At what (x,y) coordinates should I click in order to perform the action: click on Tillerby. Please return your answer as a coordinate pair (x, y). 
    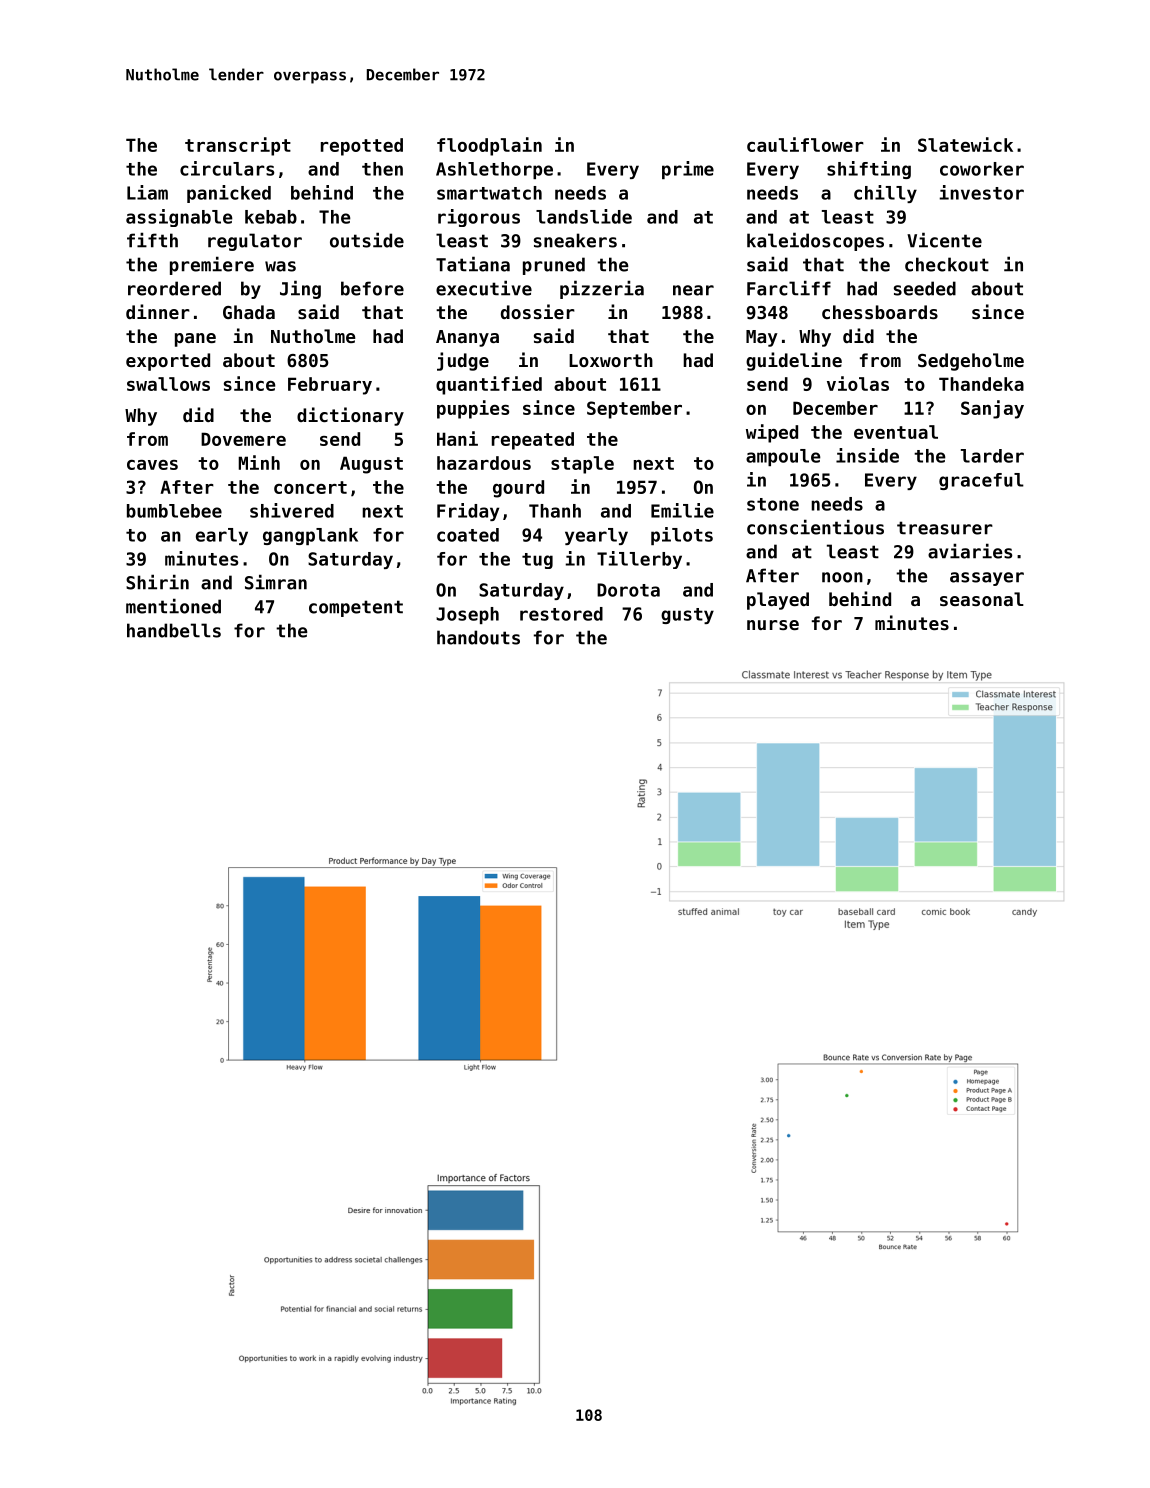
    Looking at the image, I should click on (639, 560).
